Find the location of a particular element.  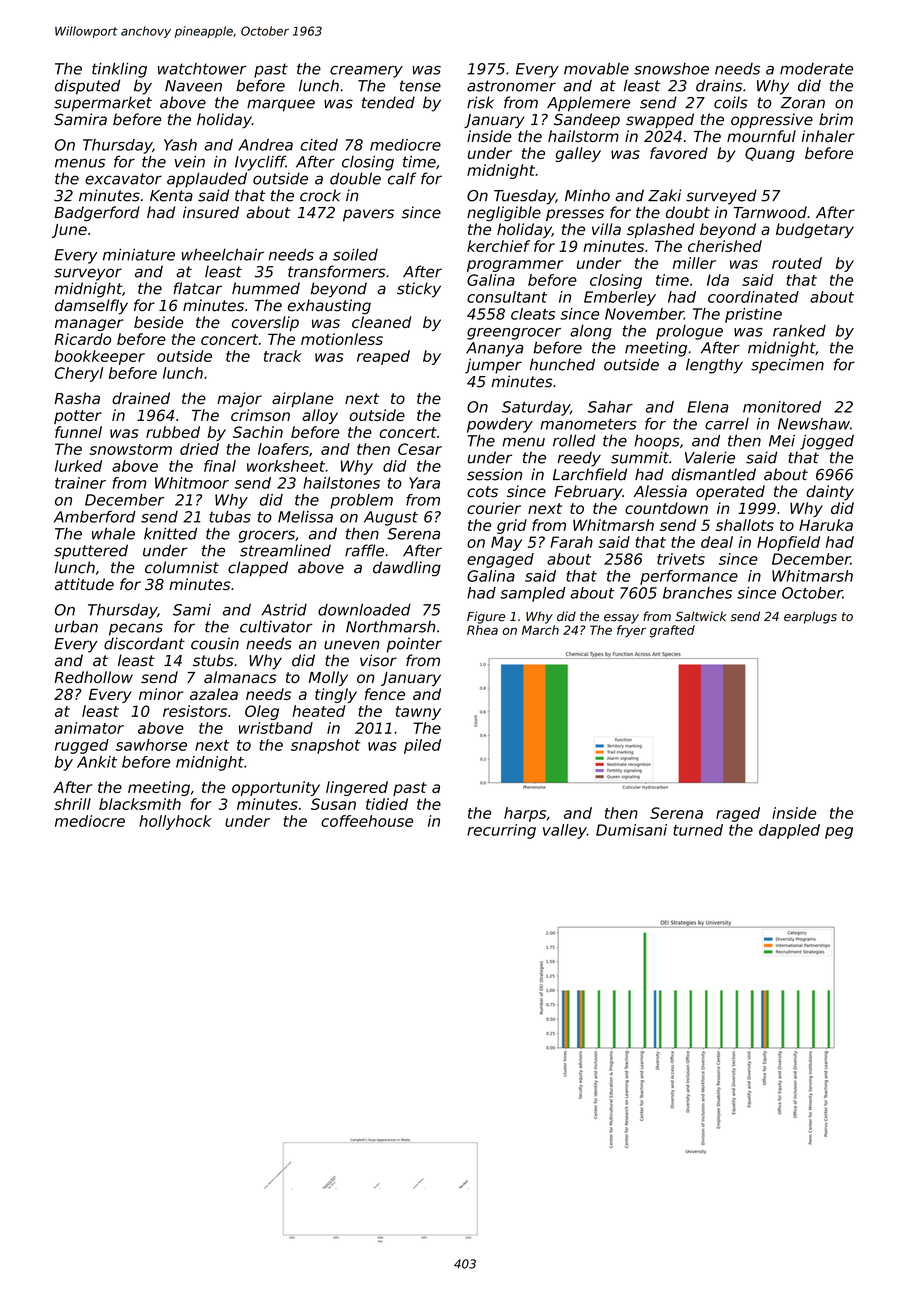

sampled is located at coordinates (532, 594).
